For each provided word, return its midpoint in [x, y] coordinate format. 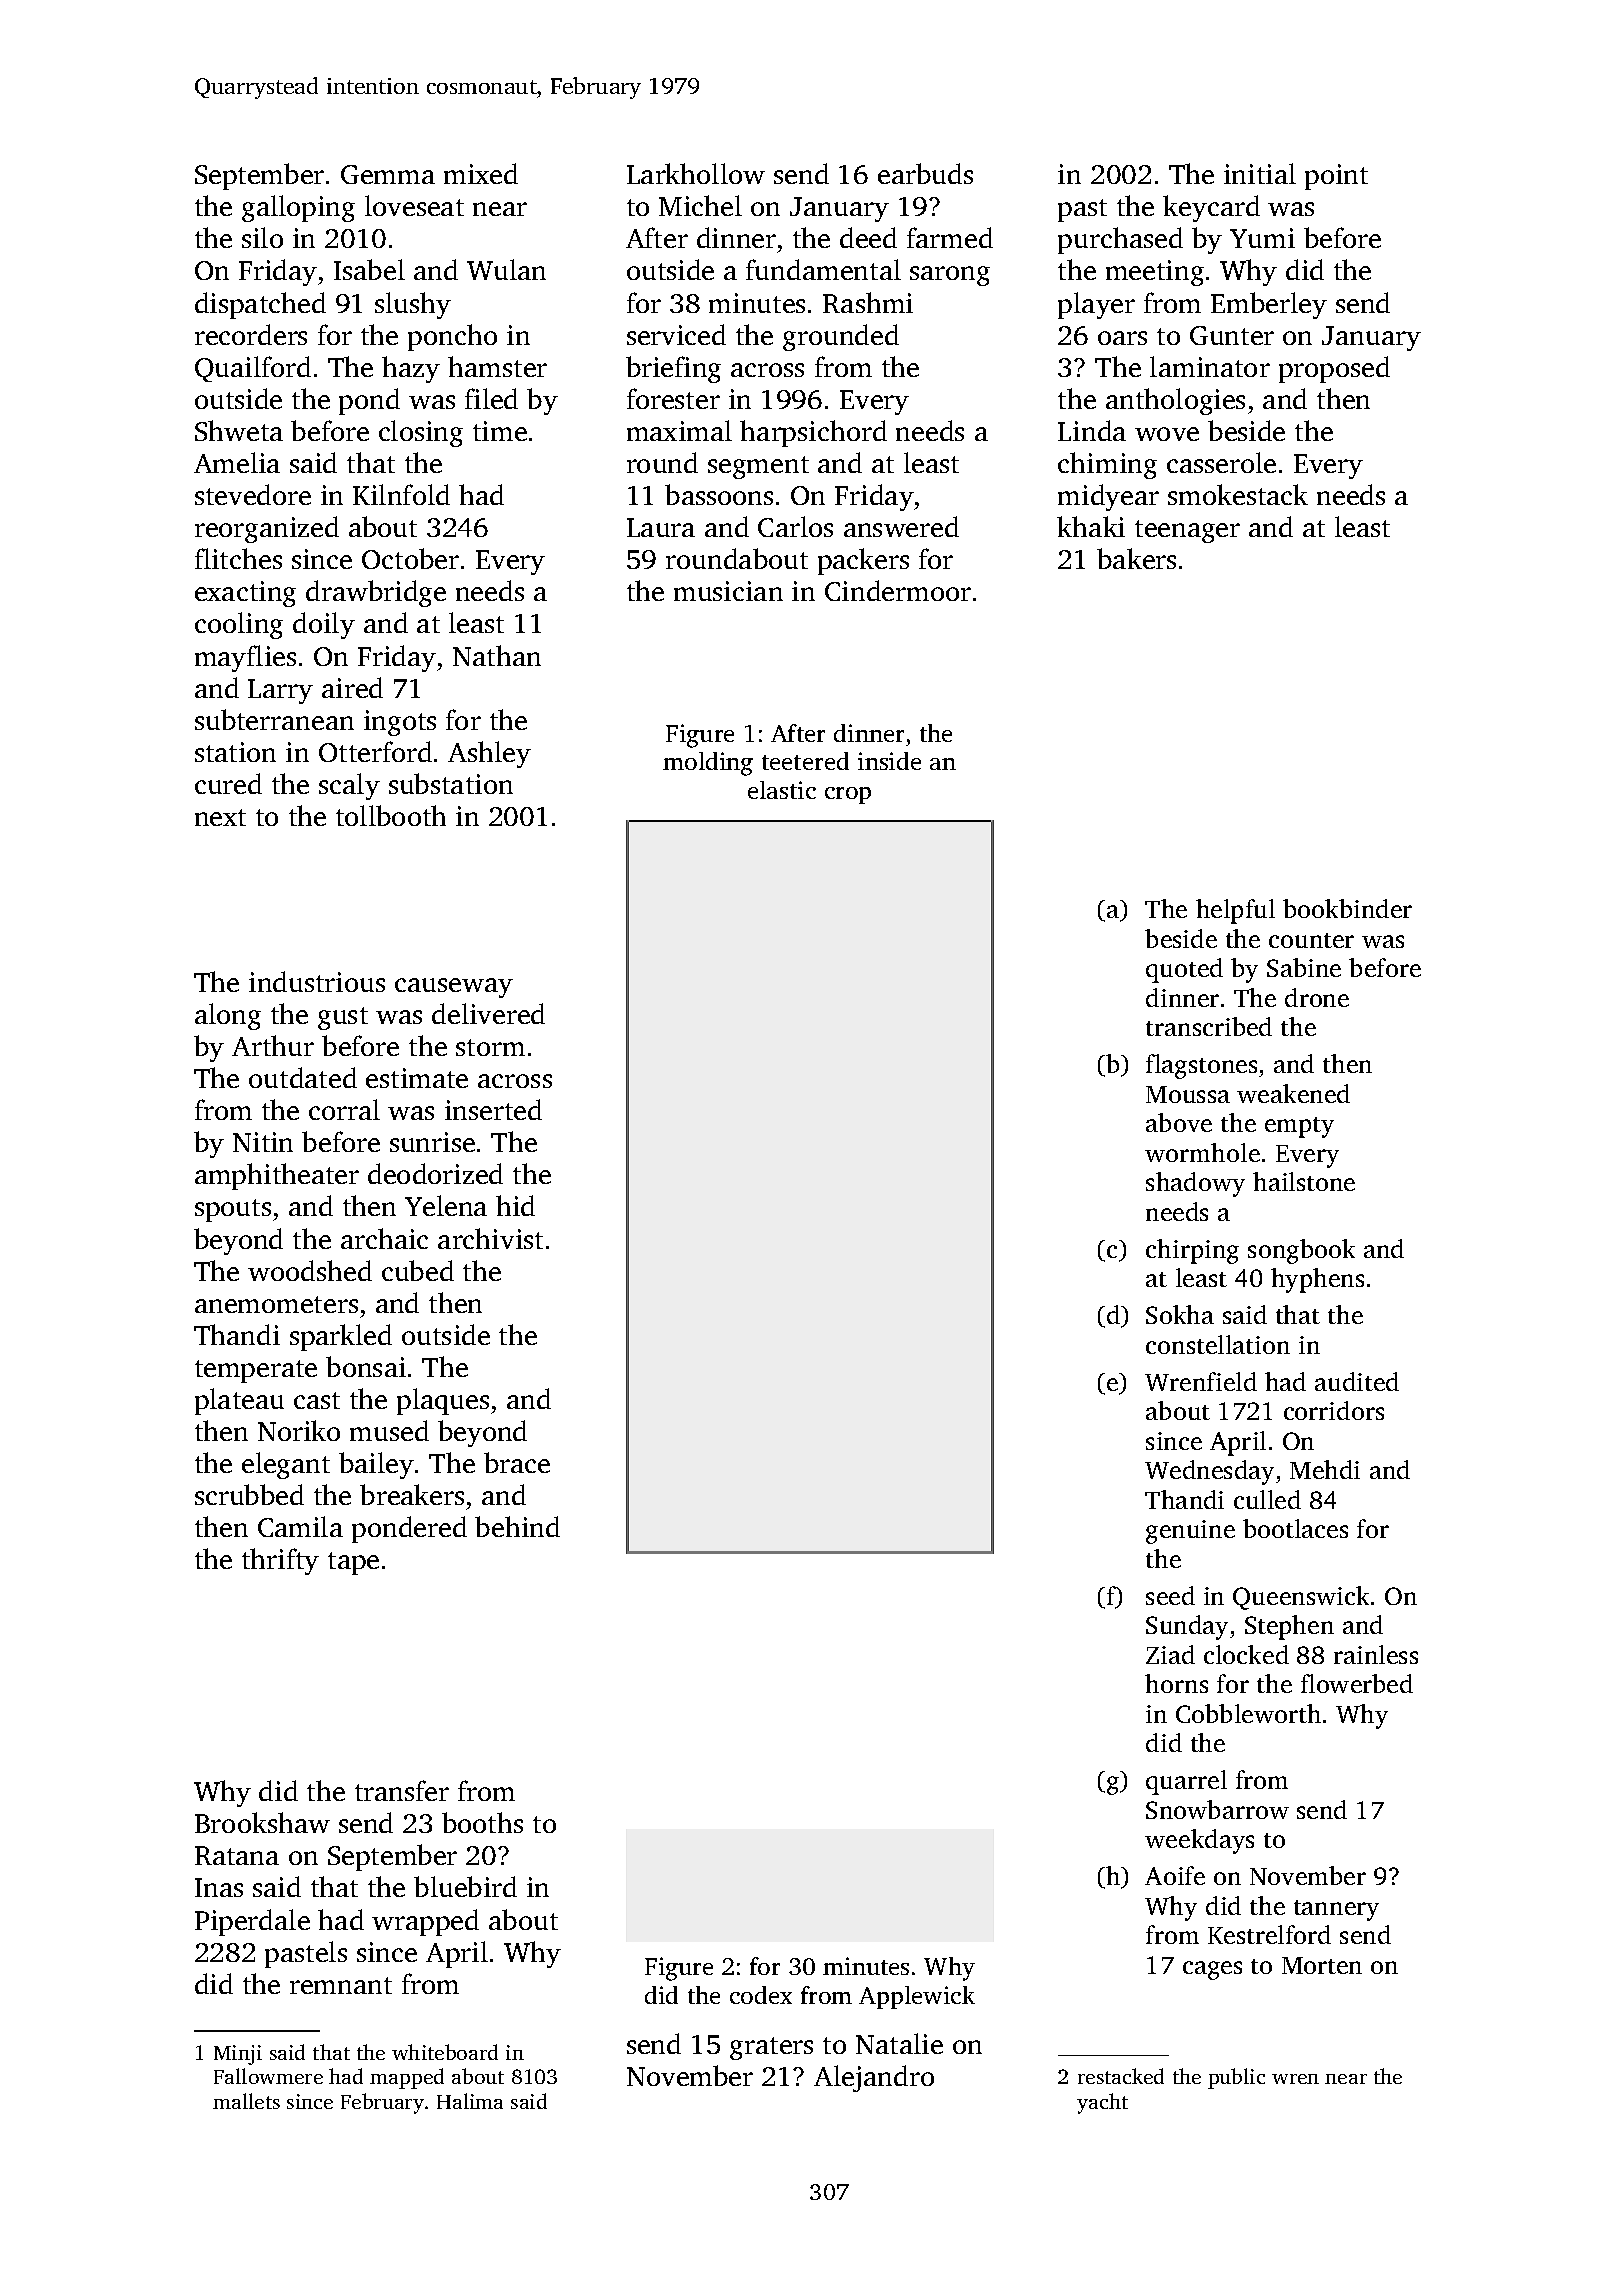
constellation [1218, 1344]
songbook [1301, 1251]
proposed [1334, 369]
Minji [238, 2055]
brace [517, 1462]
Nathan [497, 655]
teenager [1187, 531]
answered [901, 526]
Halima [470, 2101]
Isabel [369, 269]
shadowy [1195, 1184]
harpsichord [813, 433]
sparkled [341, 1337]
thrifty [280, 1561]
